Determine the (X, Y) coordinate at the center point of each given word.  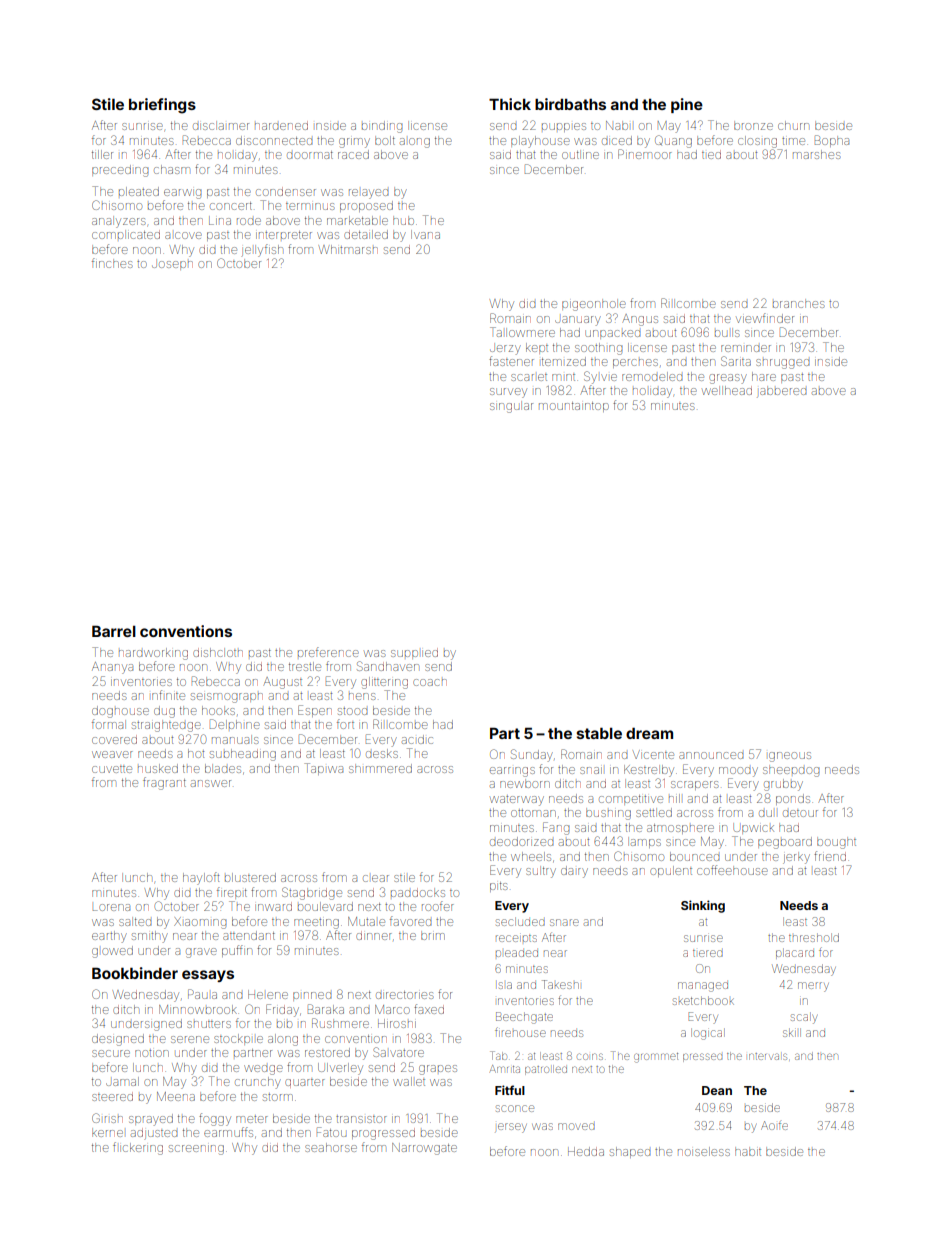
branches (798, 303)
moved (576, 1126)
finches (112, 263)
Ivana (425, 234)
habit (748, 1151)
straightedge (166, 726)
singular (511, 407)
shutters (209, 1024)
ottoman (533, 813)
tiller (102, 154)
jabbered (781, 392)
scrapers (694, 785)
